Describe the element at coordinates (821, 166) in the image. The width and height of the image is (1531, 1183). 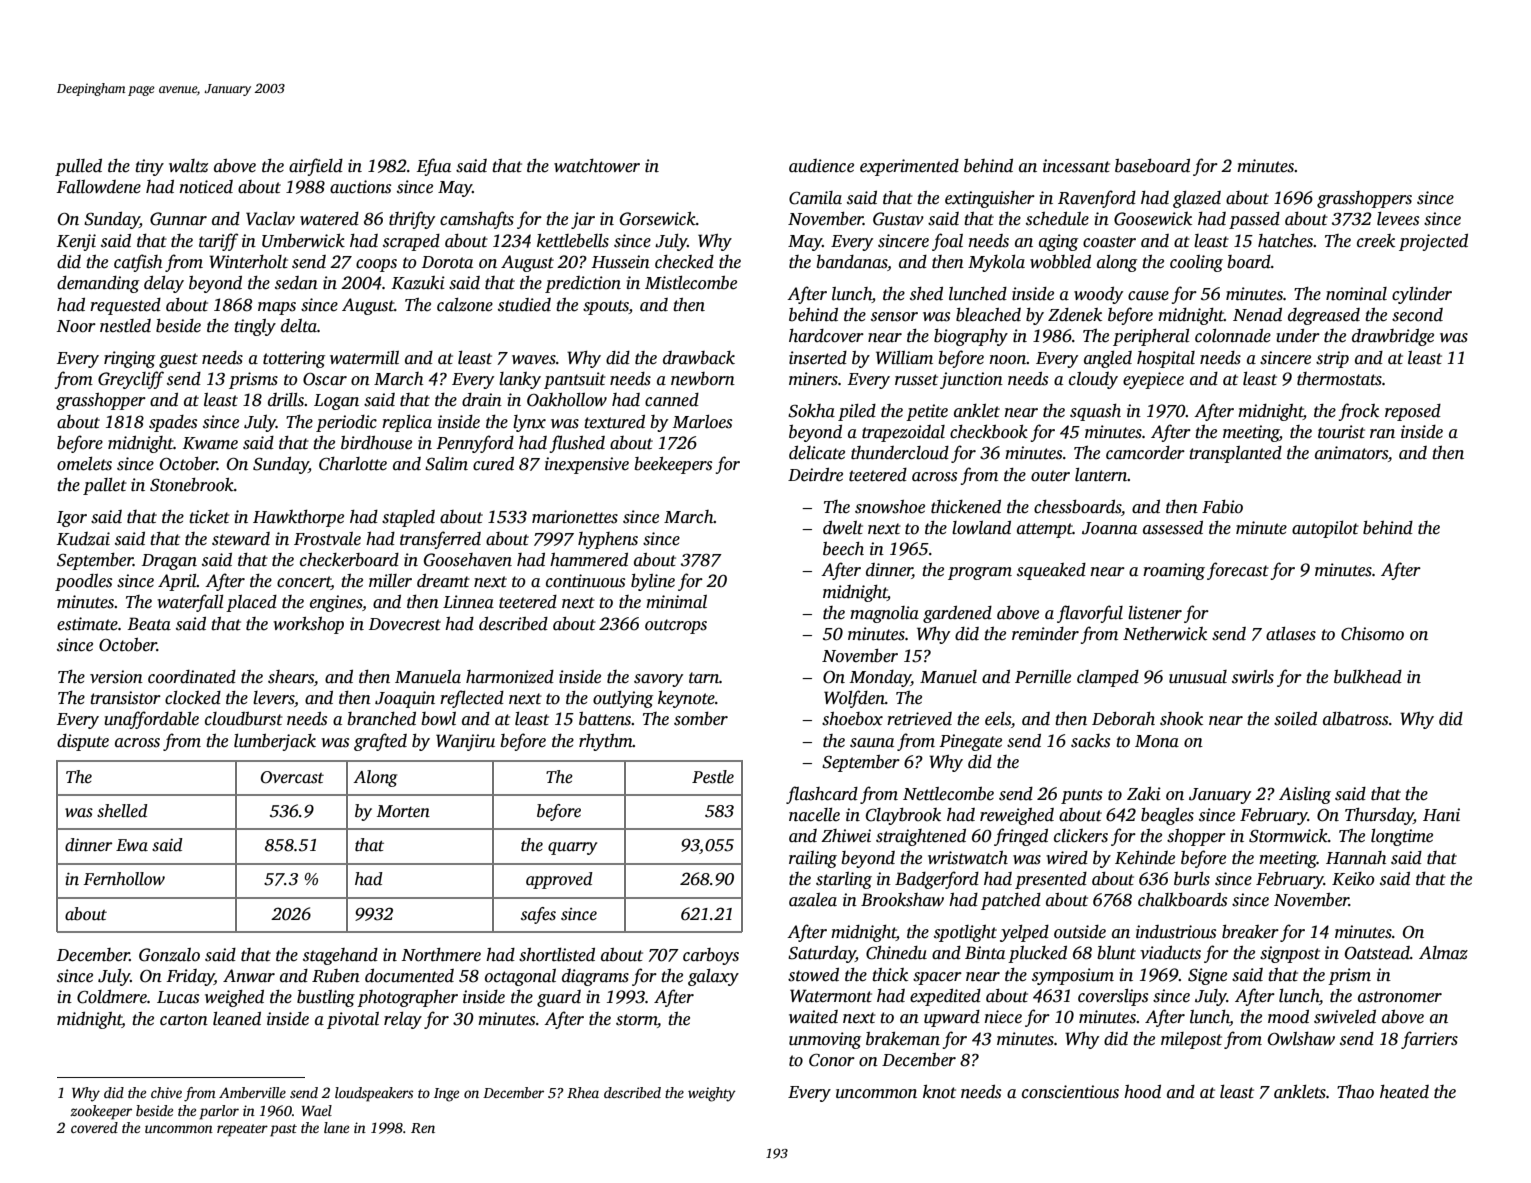
I see `audience` at that location.
